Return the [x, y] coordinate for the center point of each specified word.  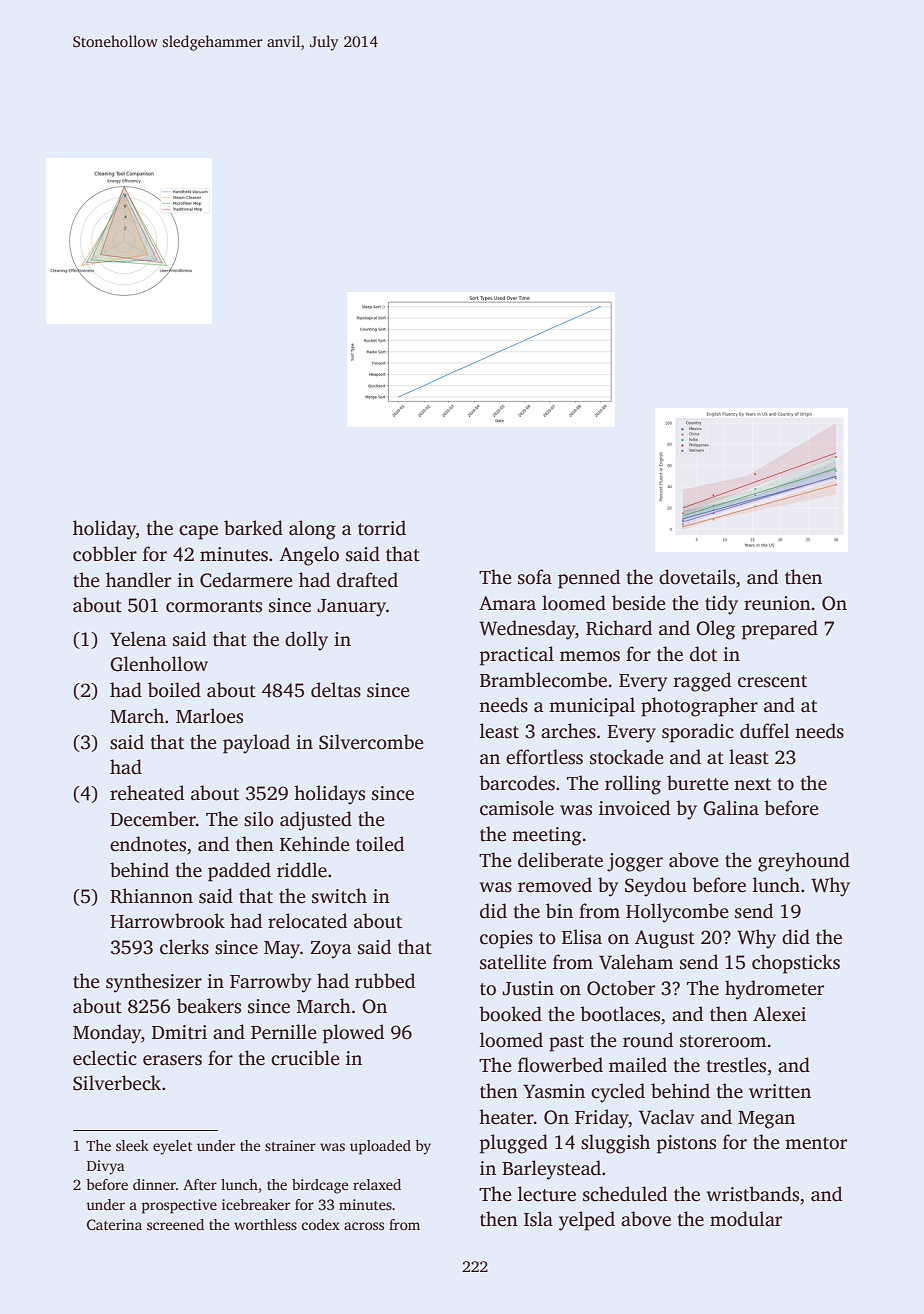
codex [321, 1224]
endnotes [148, 844]
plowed [353, 1034]
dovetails [697, 577]
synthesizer [154, 983]
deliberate [560, 860]
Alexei [779, 1014]
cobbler [105, 554]
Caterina [114, 1224]
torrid [382, 528]
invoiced [634, 808]
